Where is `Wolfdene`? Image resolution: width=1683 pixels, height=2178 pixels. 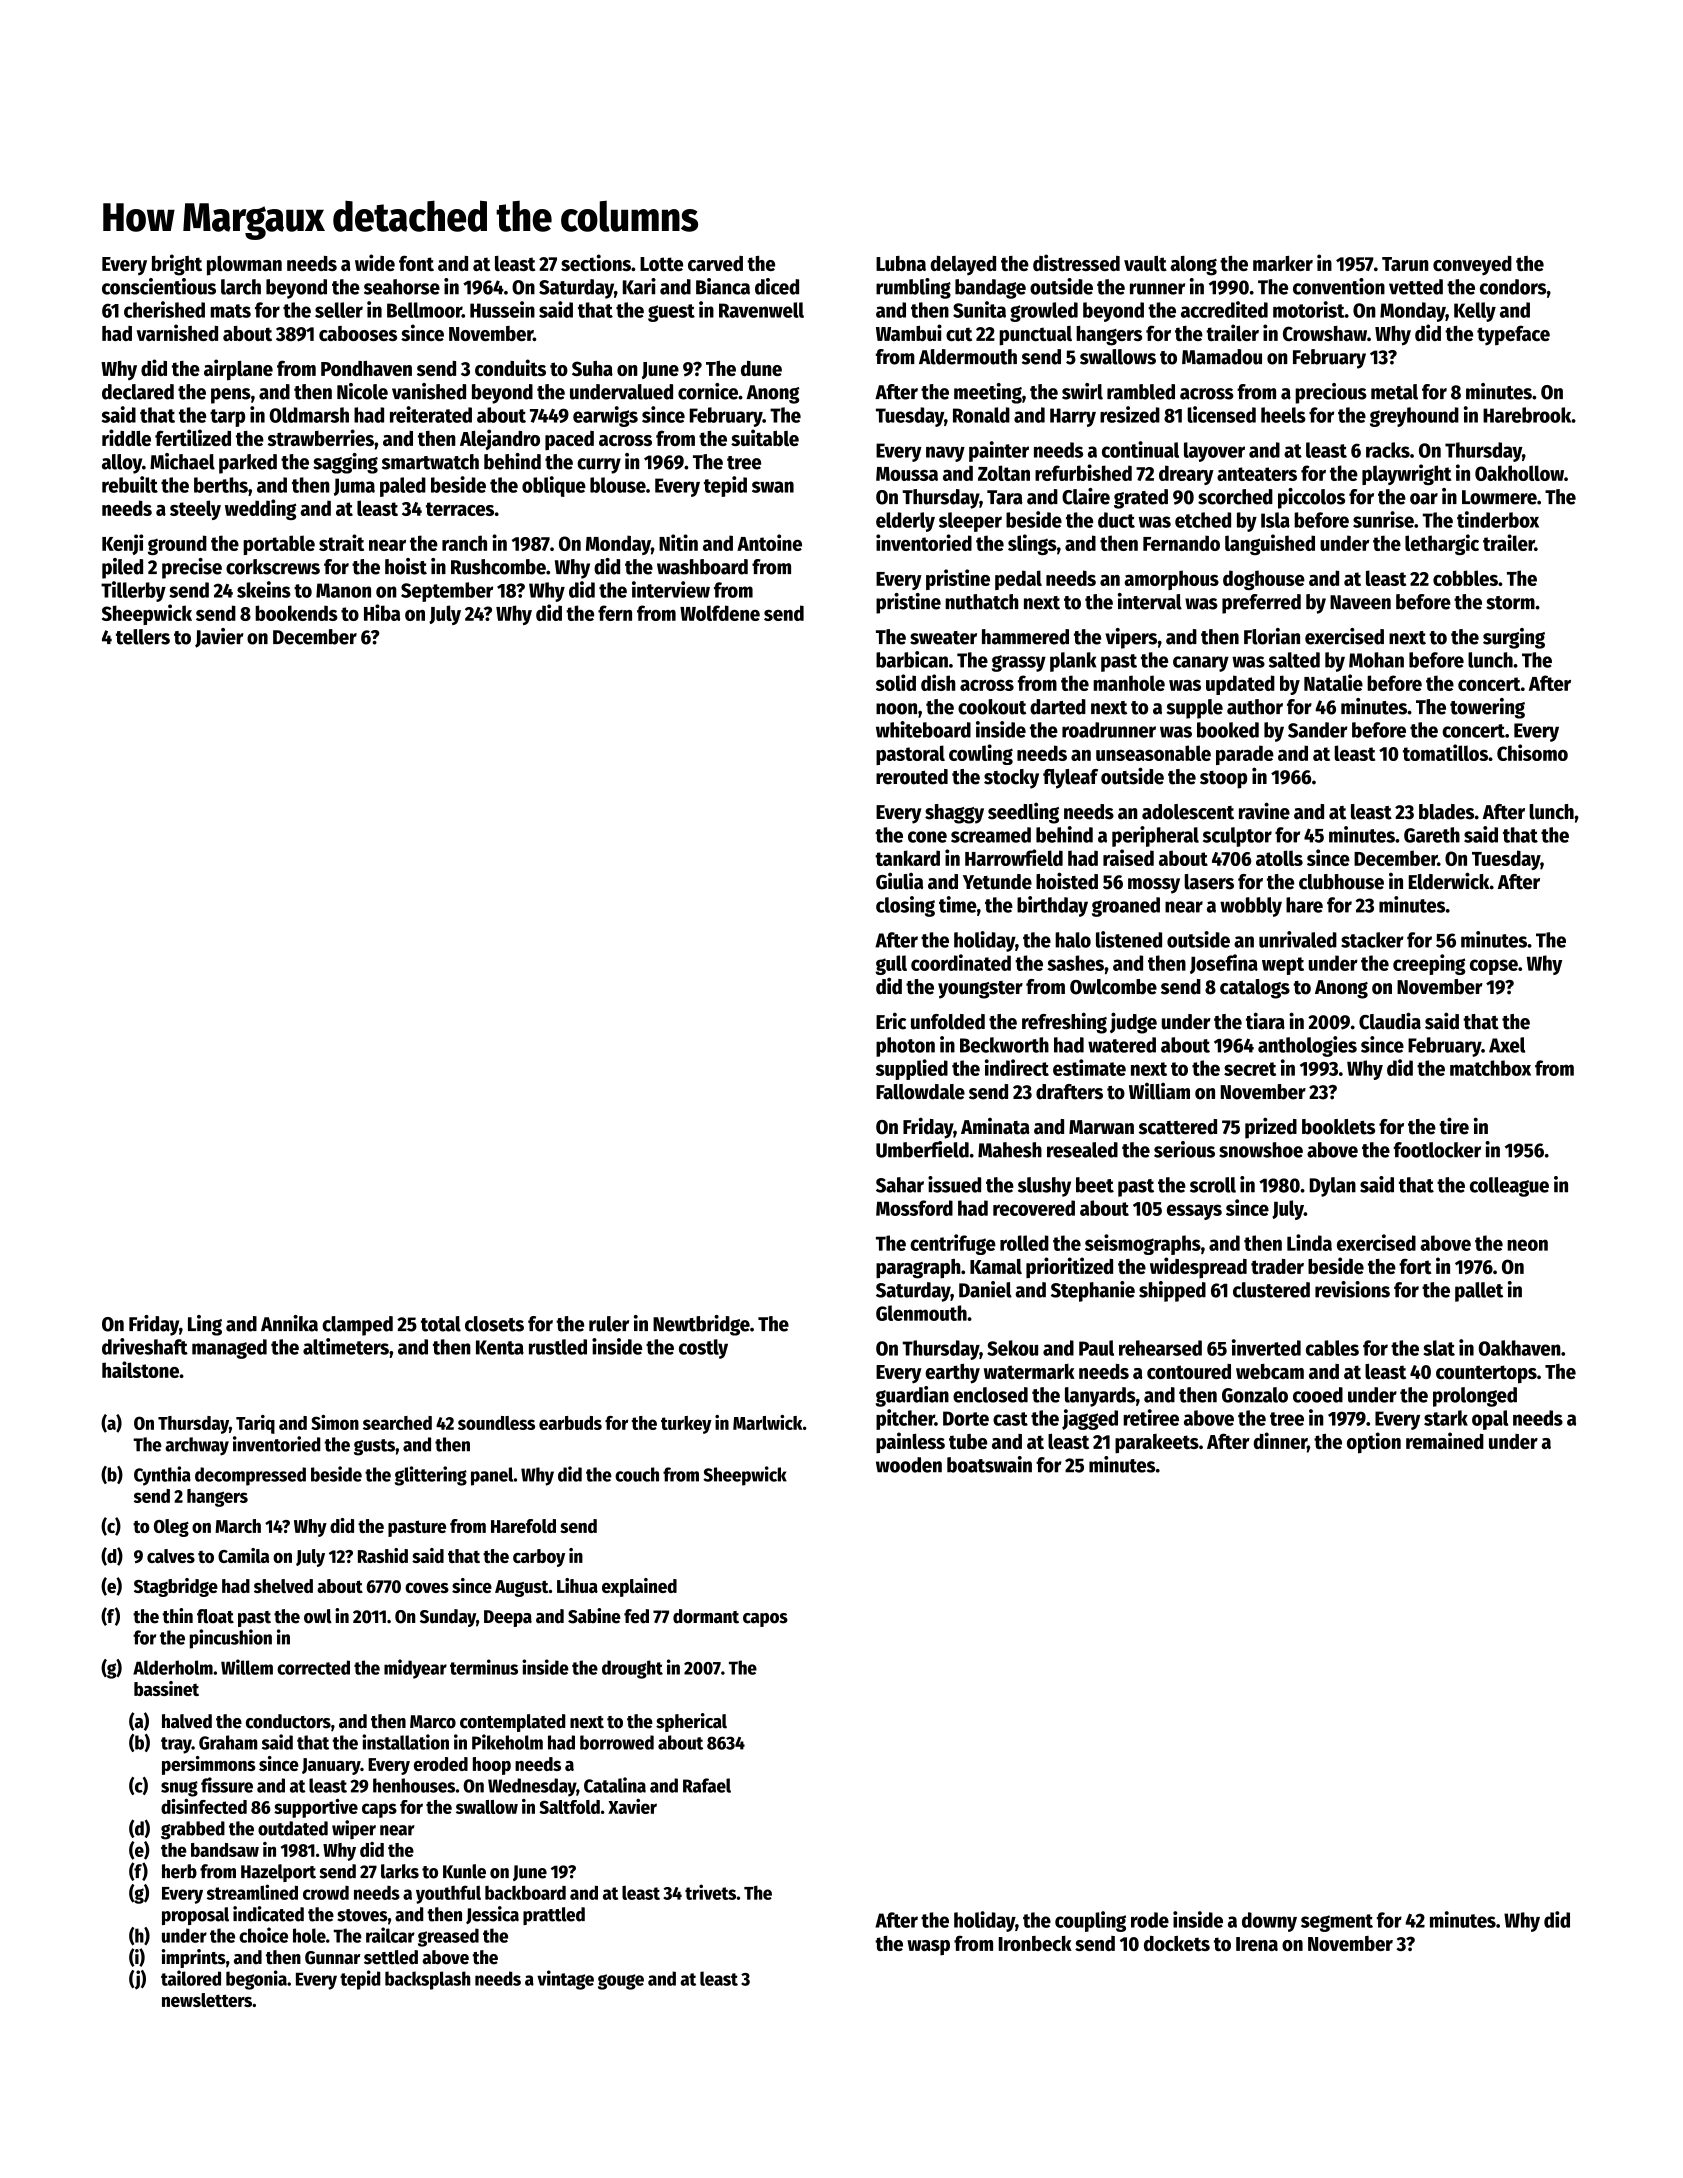
Wolfdene is located at coordinates (720, 613).
